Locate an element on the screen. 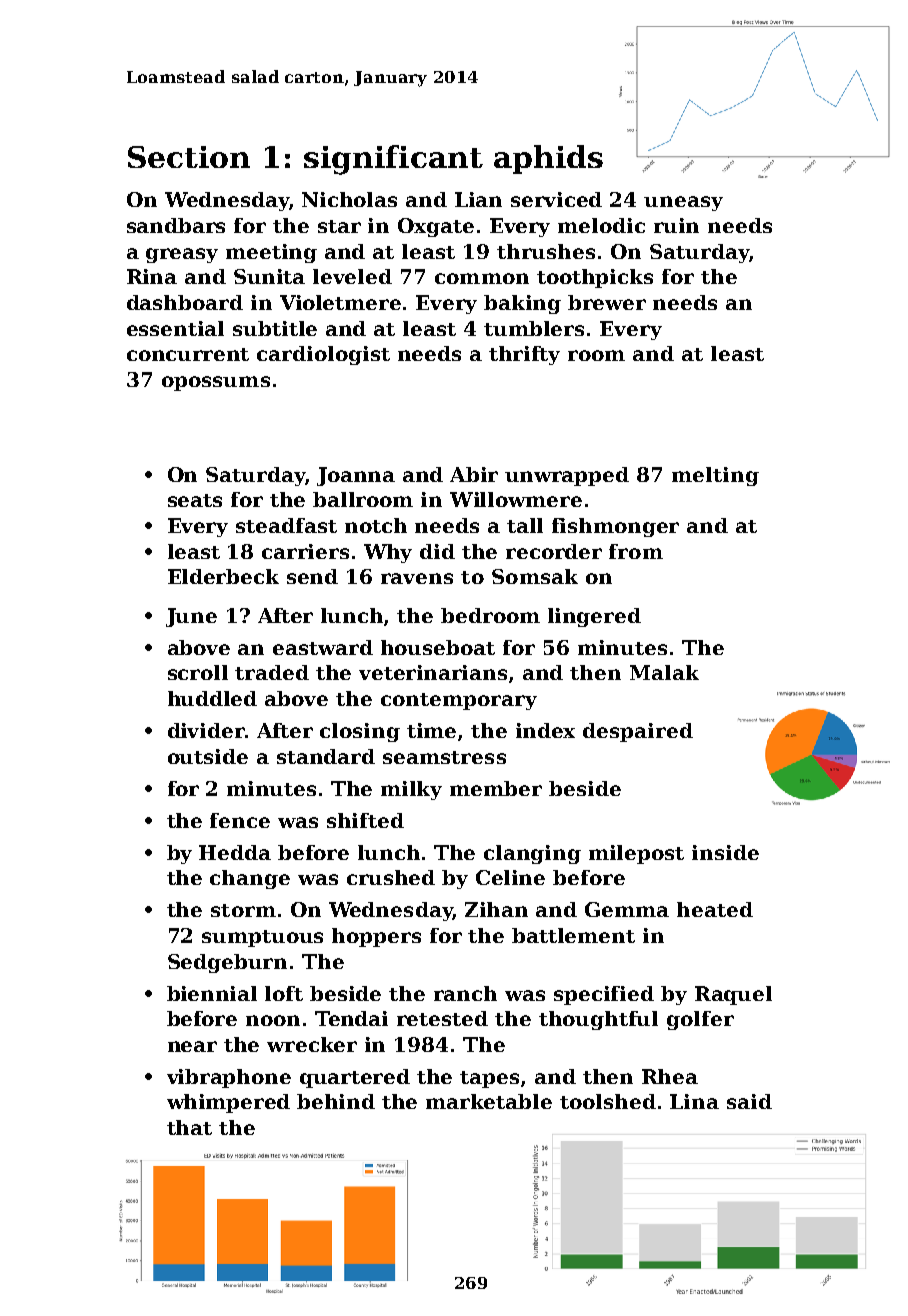 This screenshot has height=1316, width=908. Malak is located at coordinates (664, 672).
